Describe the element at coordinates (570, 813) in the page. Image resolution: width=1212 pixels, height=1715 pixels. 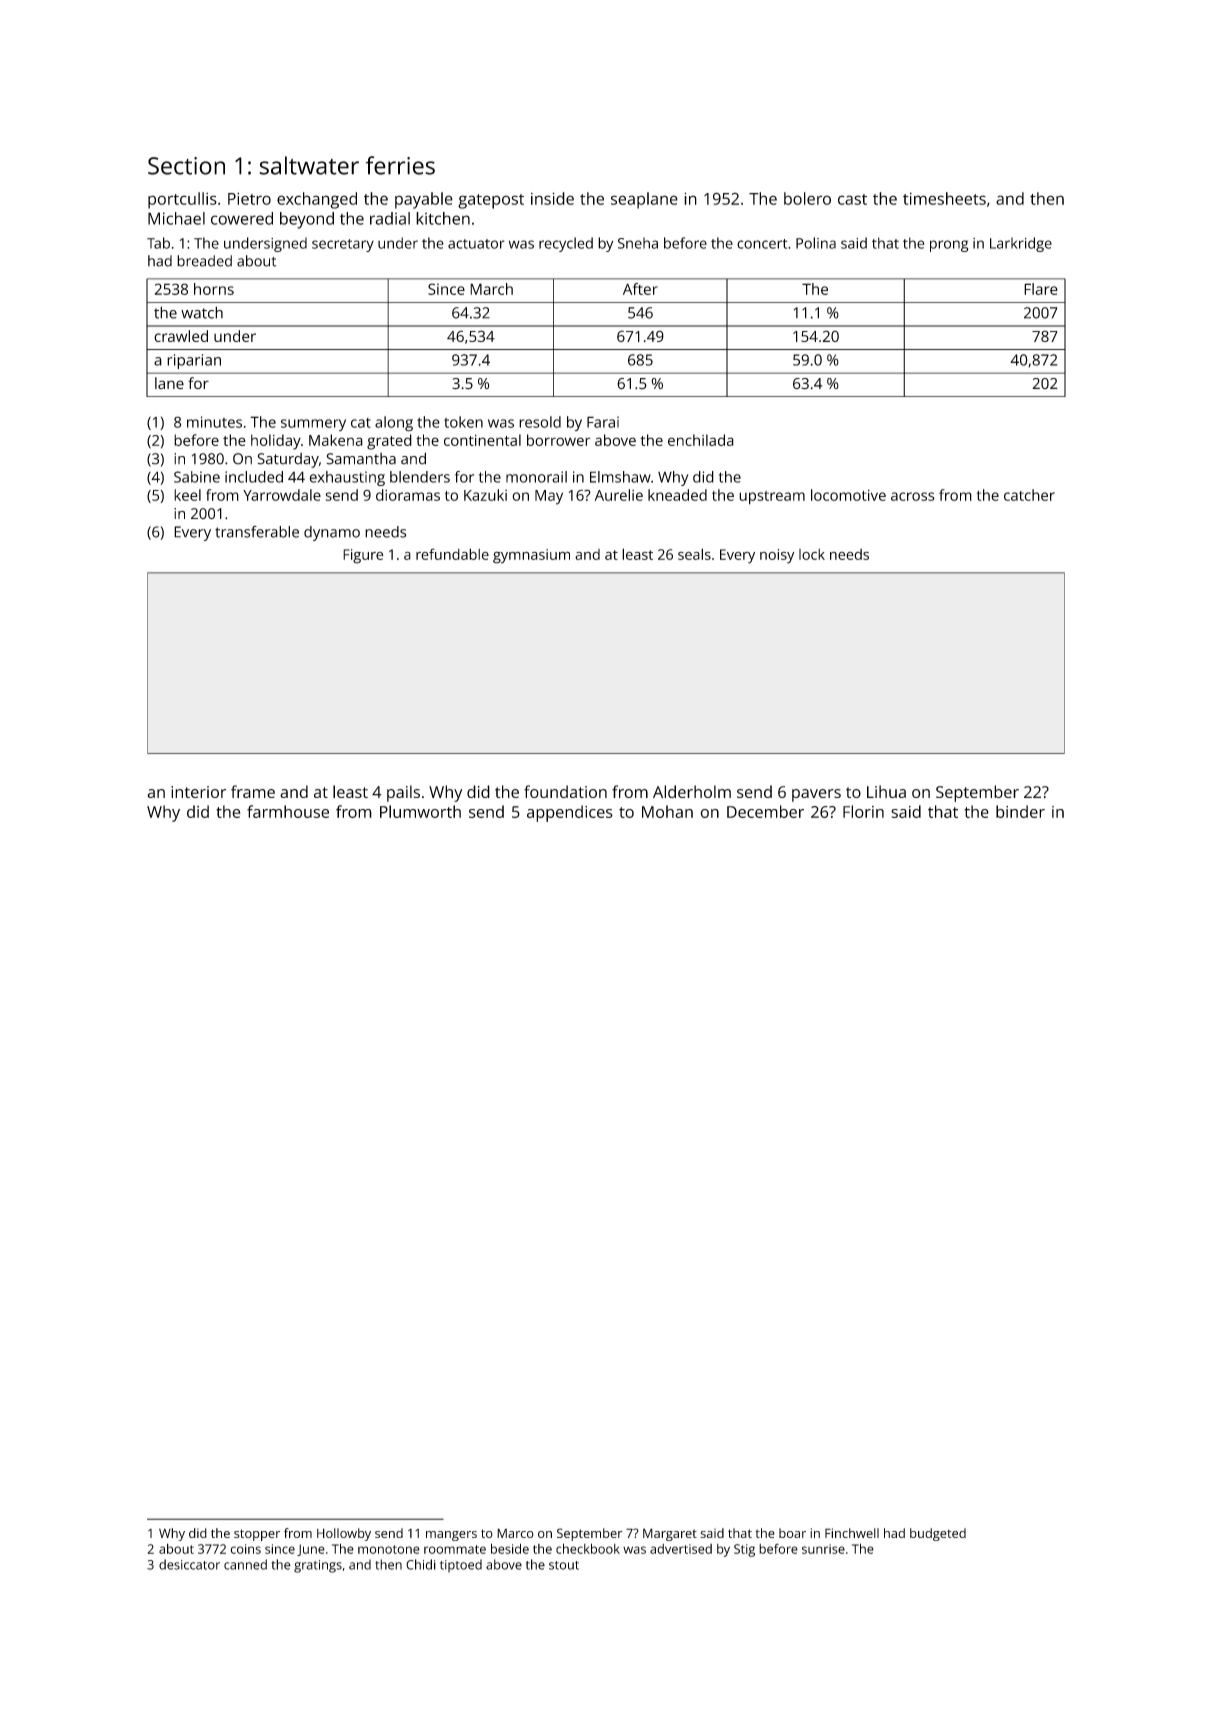
I see `appendices` at that location.
